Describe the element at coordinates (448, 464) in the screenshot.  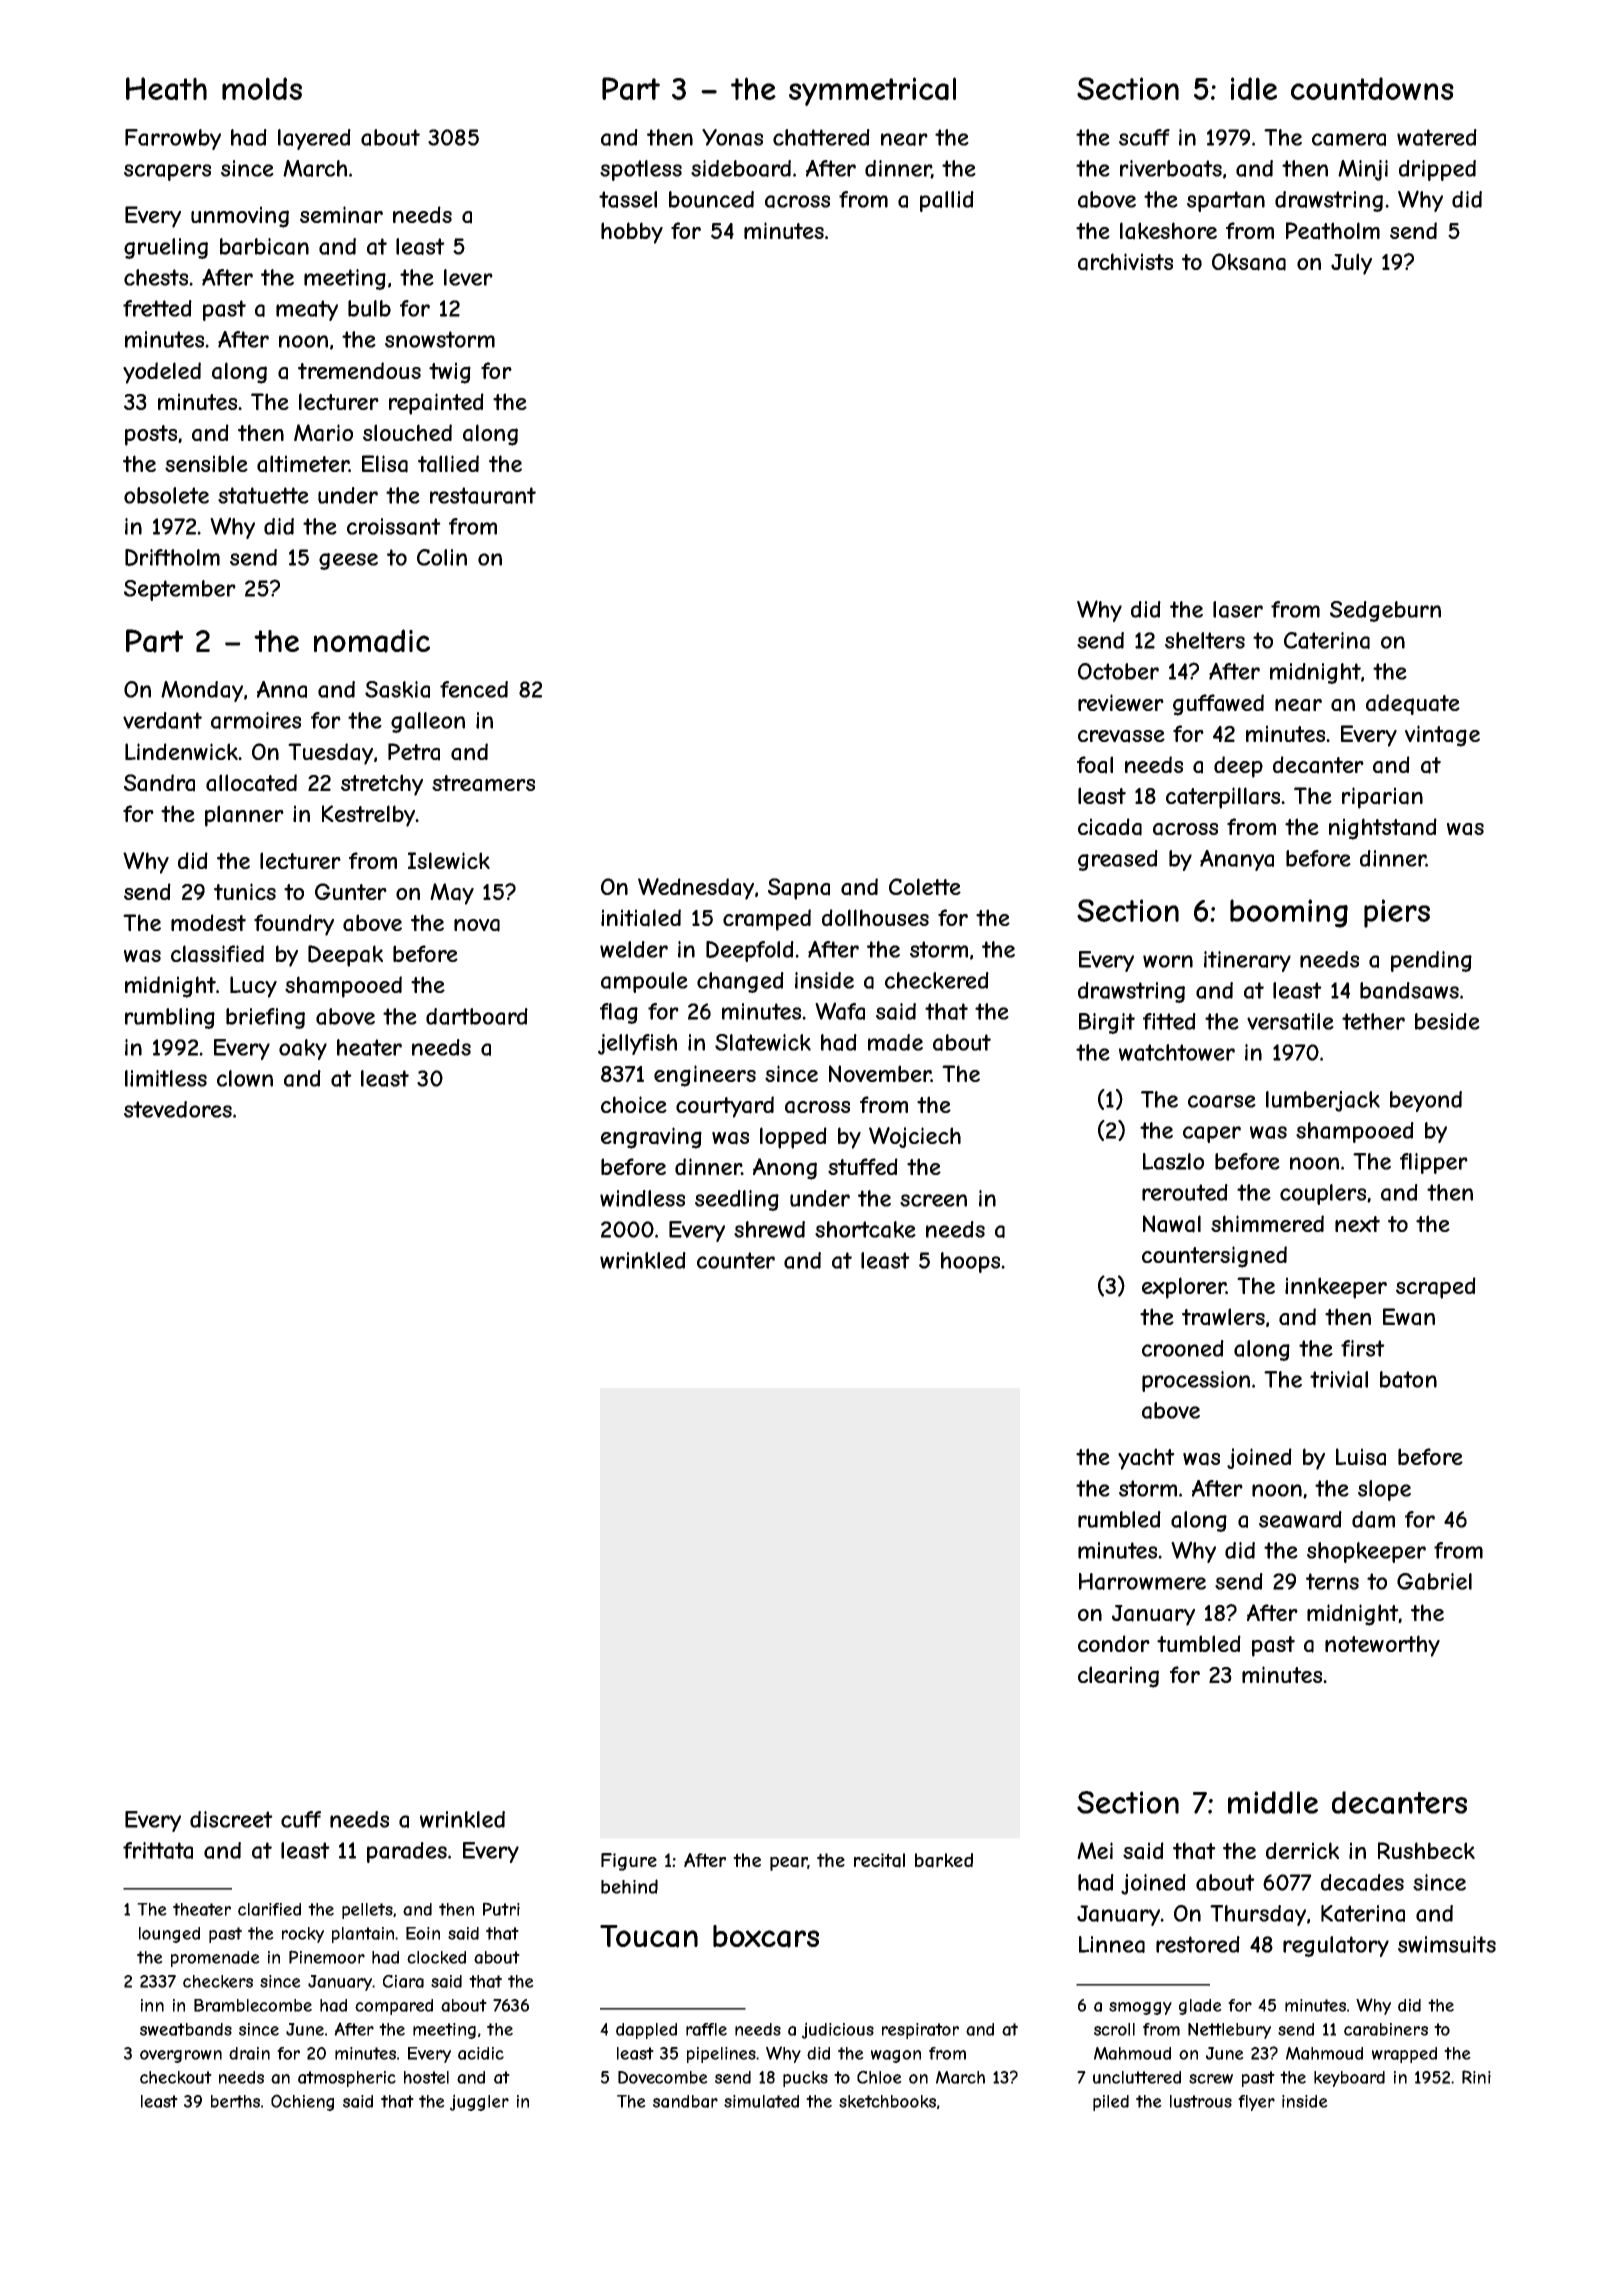
I see `tallied` at that location.
